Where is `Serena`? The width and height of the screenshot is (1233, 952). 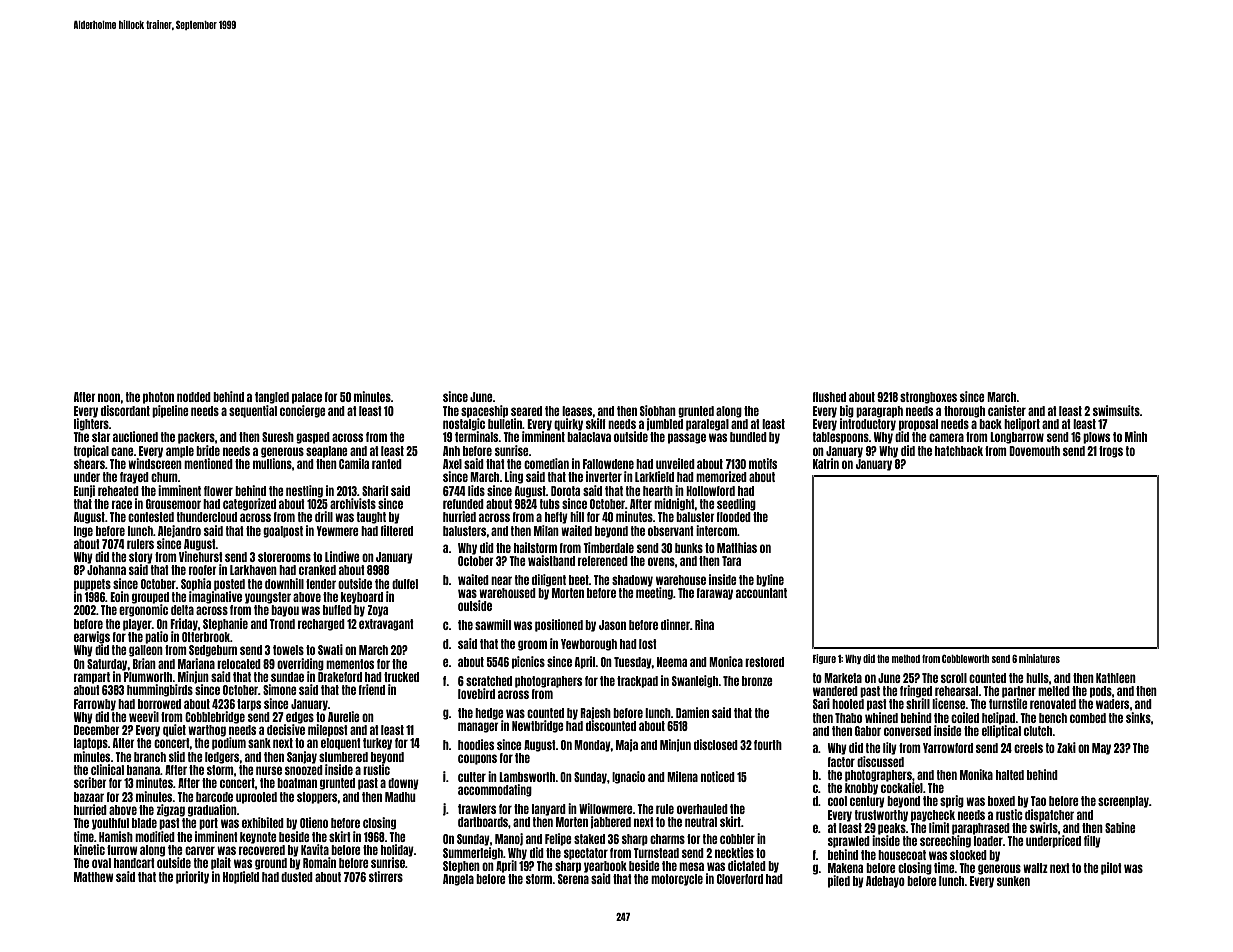 Serena is located at coordinates (573, 879).
